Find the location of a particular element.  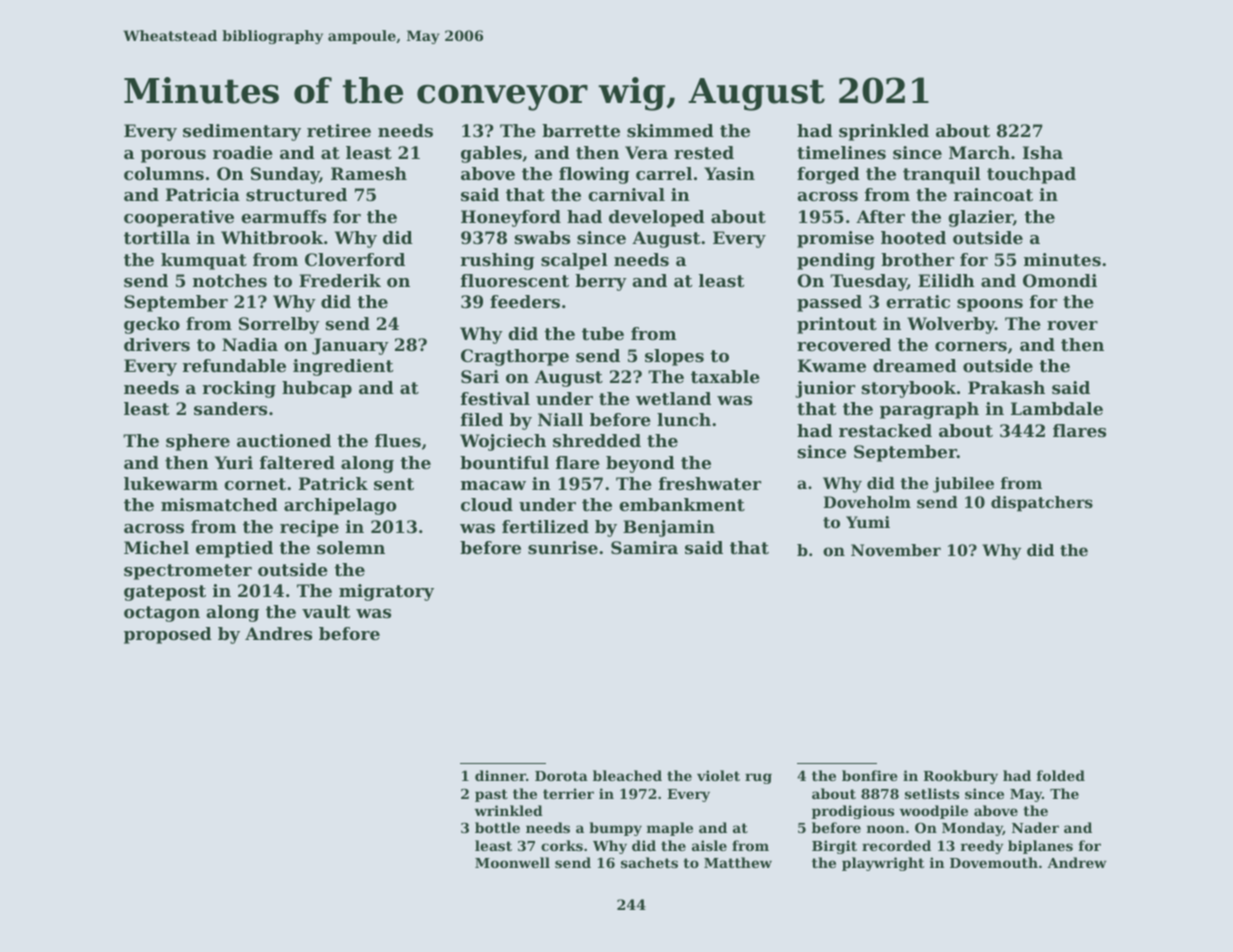

junior is located at coordinates (825, 389).
